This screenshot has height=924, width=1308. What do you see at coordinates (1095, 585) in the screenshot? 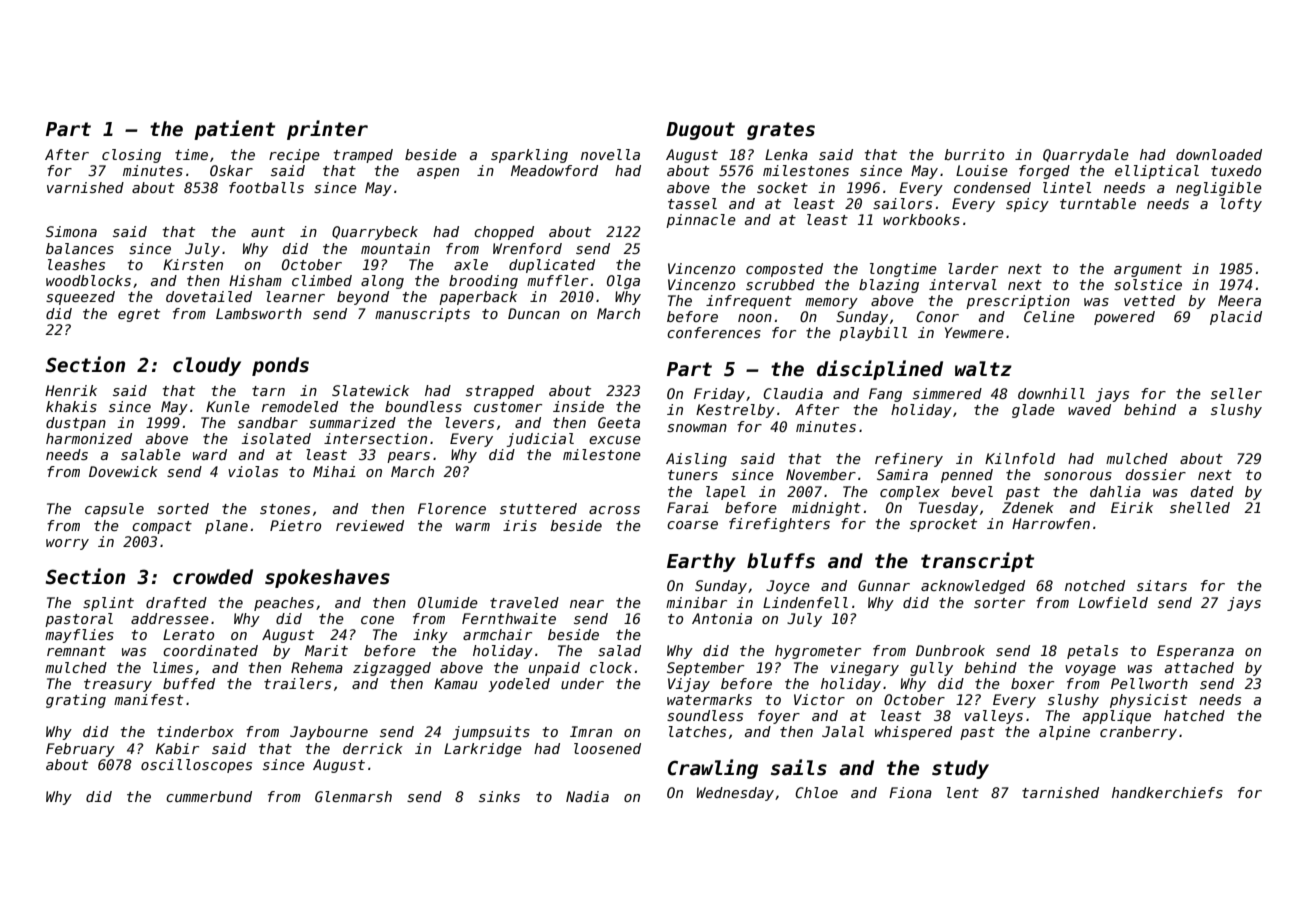
I see `notched` at bounding box center [1095, 585].
